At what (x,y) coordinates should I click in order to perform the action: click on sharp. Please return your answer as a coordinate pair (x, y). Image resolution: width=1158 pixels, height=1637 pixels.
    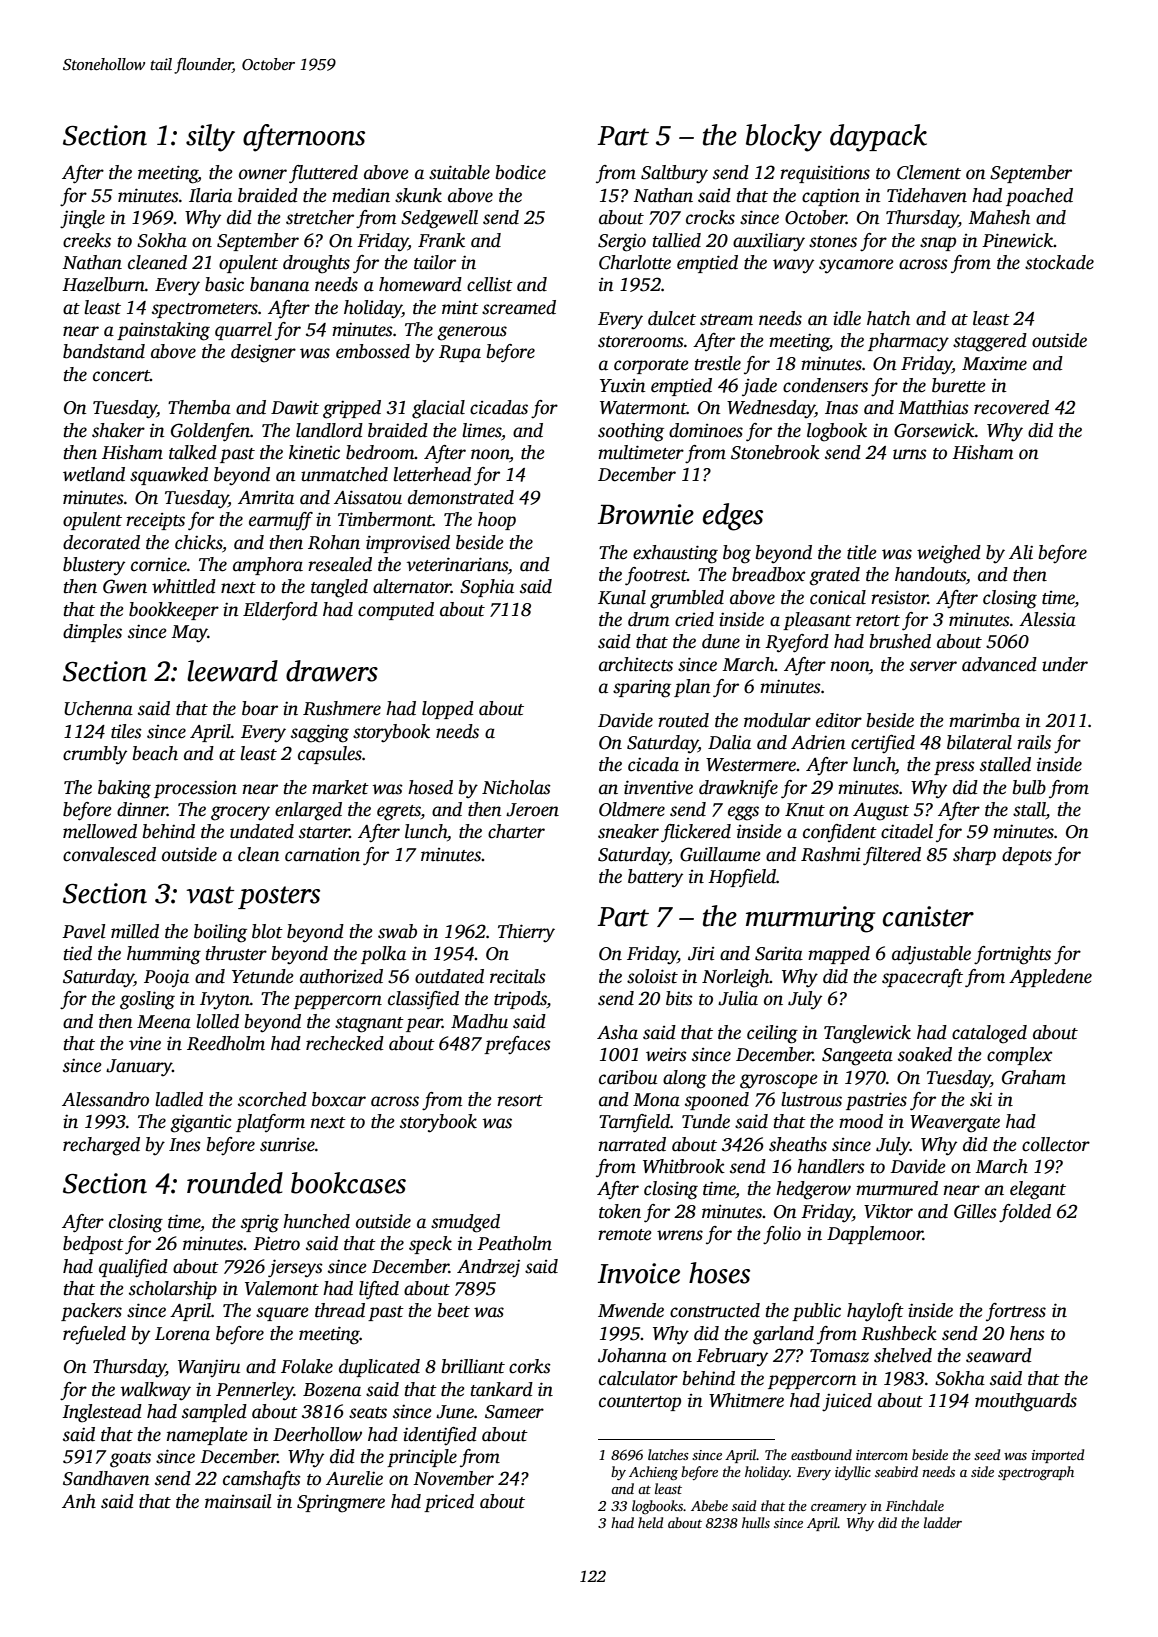
    Looking at the image, I should click on (974, 856).
